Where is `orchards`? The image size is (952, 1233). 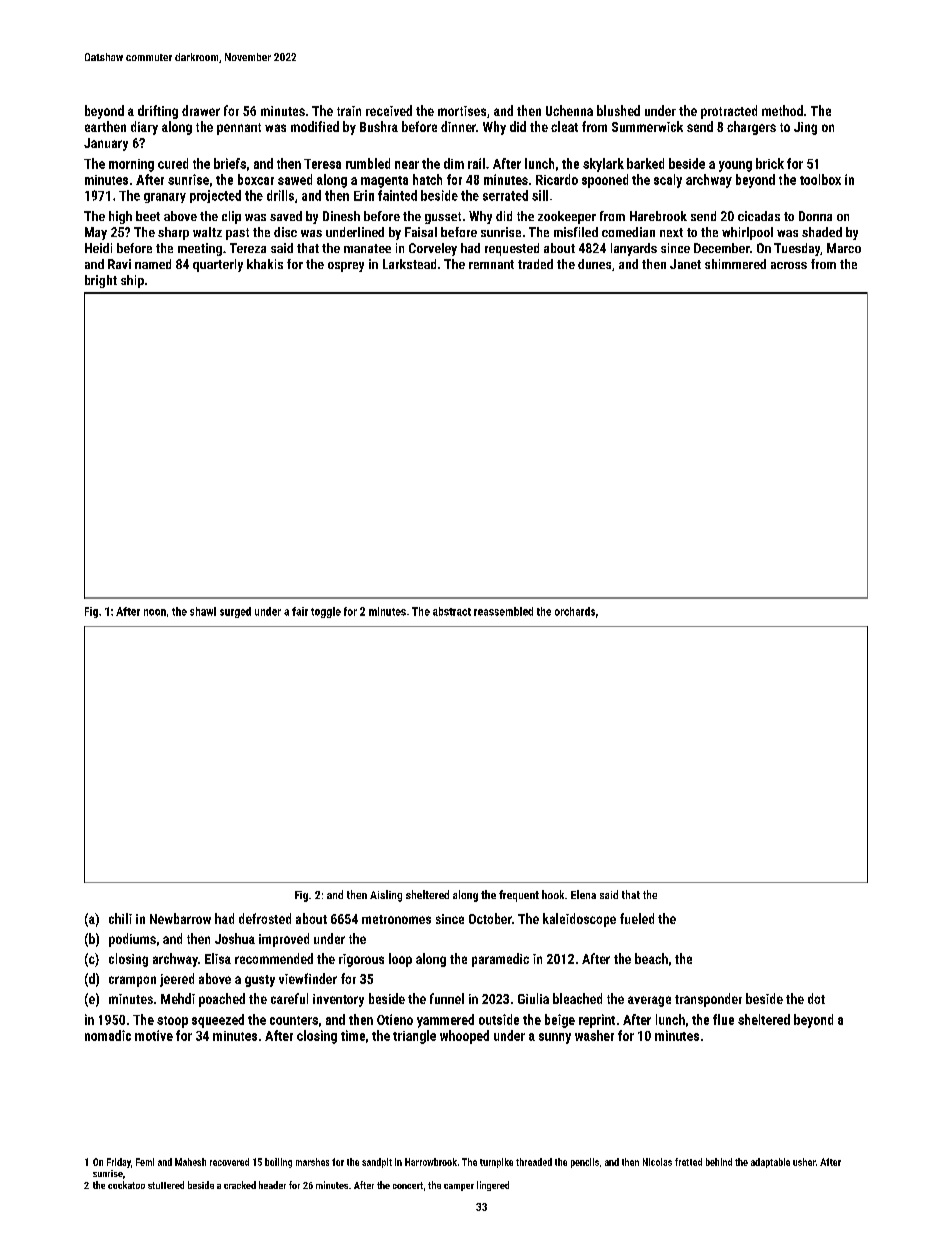
orchards is located at coordinates (575, 611).
